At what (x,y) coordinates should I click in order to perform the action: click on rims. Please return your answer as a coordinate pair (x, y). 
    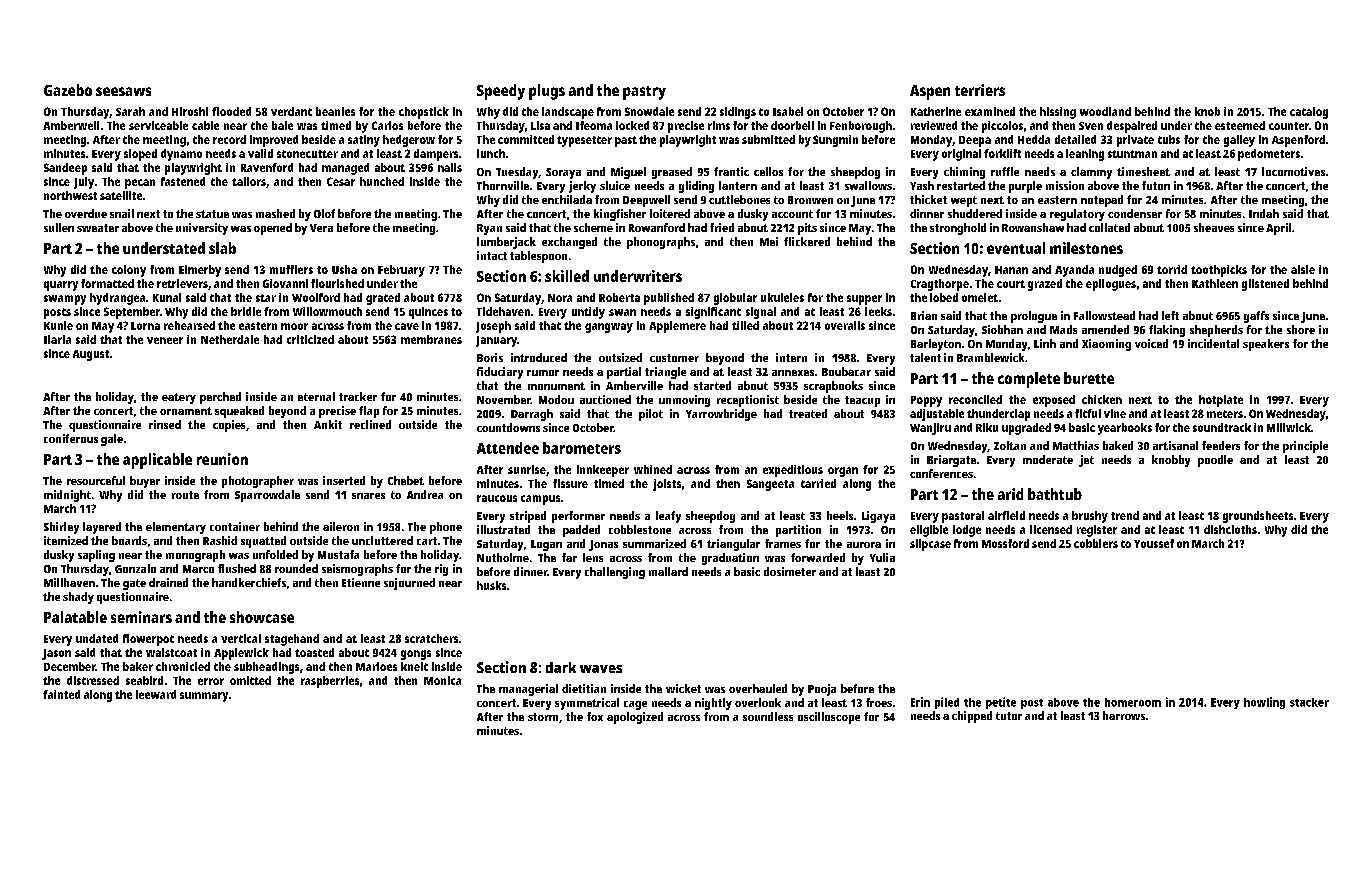
    Looking at the image, I should click on (719, 125).
